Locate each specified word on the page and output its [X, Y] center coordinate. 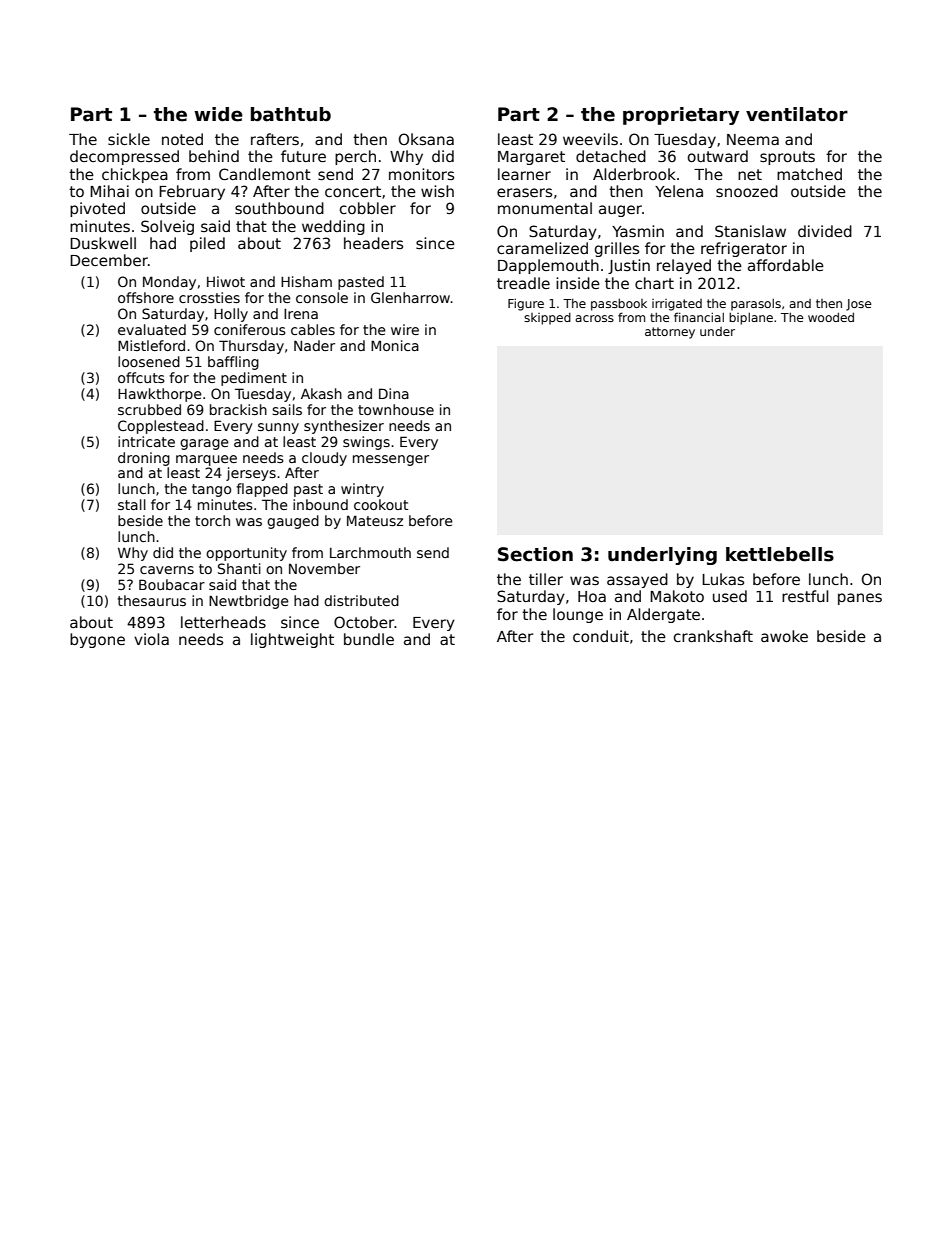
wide [218, 114]
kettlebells [780, 554]
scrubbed [149, 409]
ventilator [797, 114]
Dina [394, 393]
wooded [831, 317]
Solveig [167, 227]
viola [151, 639]
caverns [167, 570]
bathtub [291, 114]
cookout [381, 504]
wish [437, 191]
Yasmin [638, 231]
